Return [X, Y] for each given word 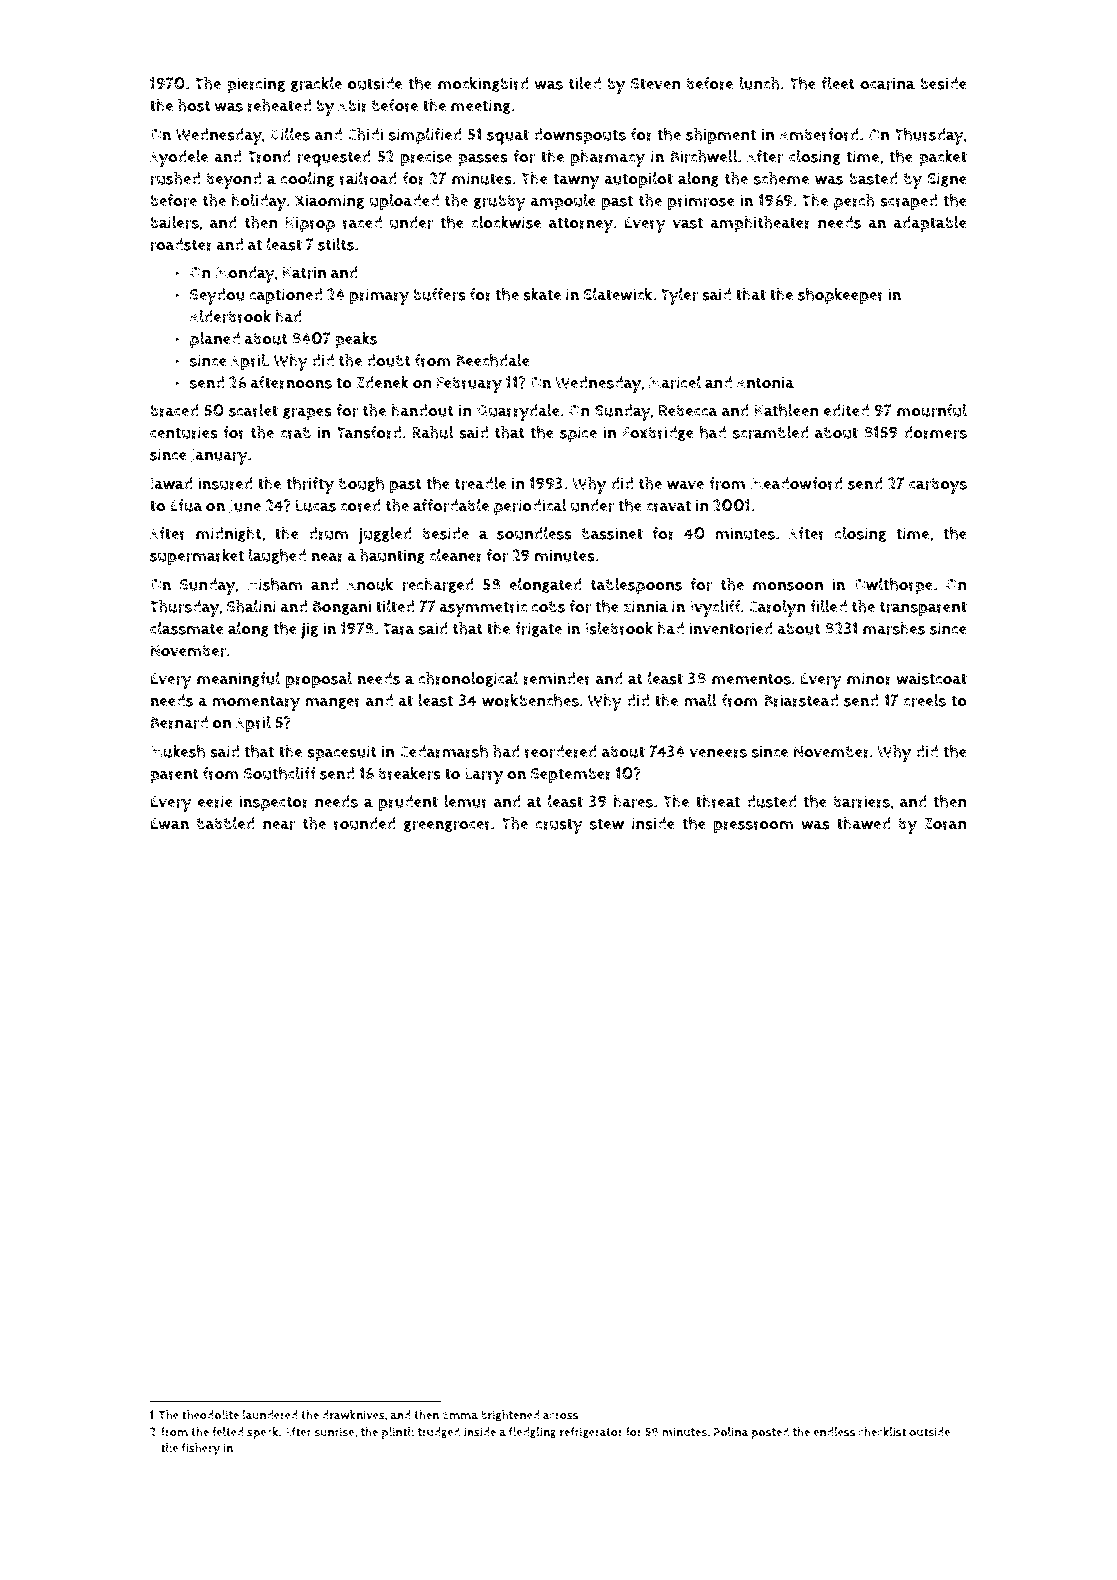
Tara [399, 629]
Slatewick [617, 294]
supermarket [197, 557]
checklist [882, 1432]
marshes [894, 628]
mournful [932, 410]
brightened [510, 1416]
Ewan [169, 824]
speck [263, 1433]
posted [770, 1433]
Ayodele [179, 158]
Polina [731, 1432]
